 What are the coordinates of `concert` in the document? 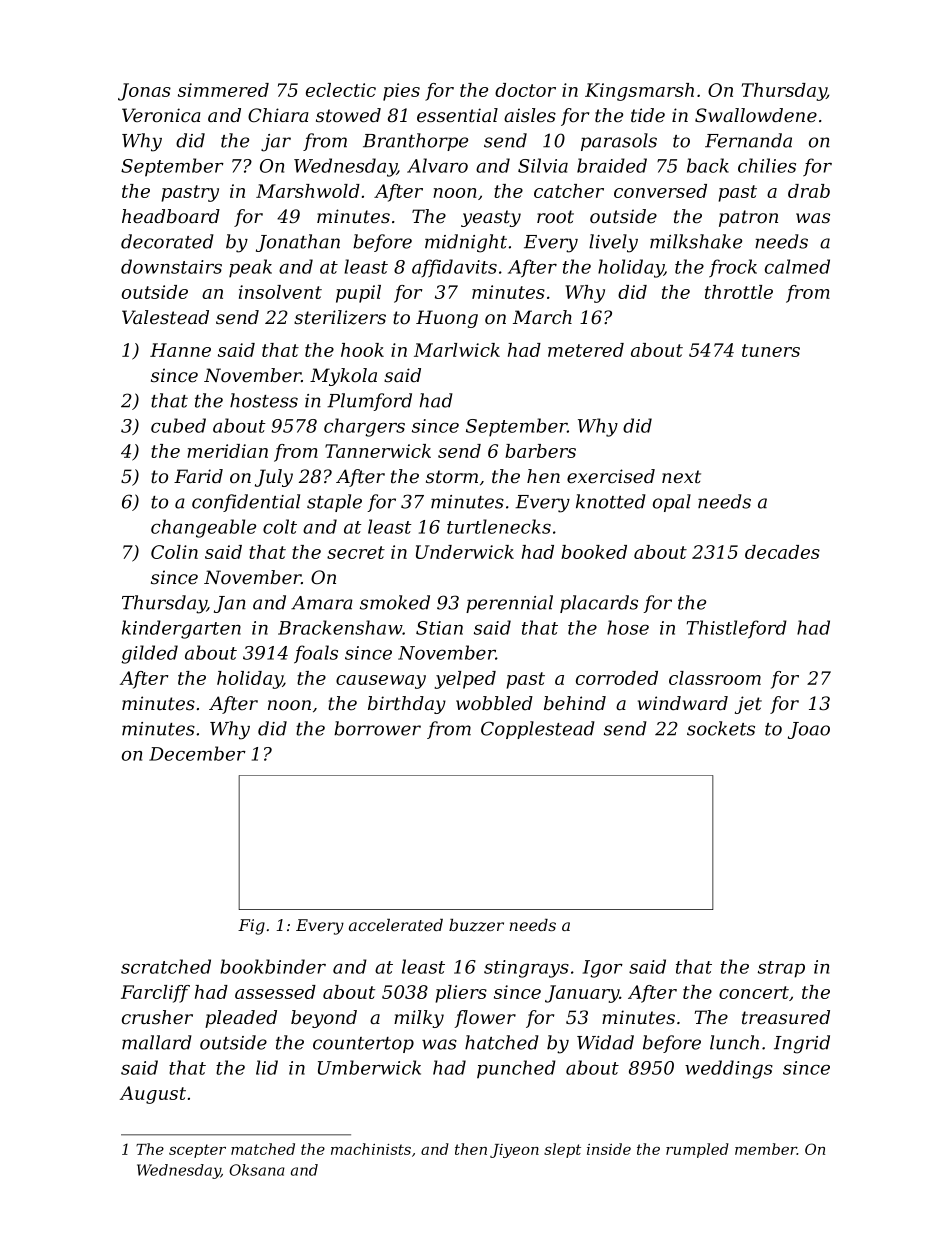 It's located at (754, 992).
